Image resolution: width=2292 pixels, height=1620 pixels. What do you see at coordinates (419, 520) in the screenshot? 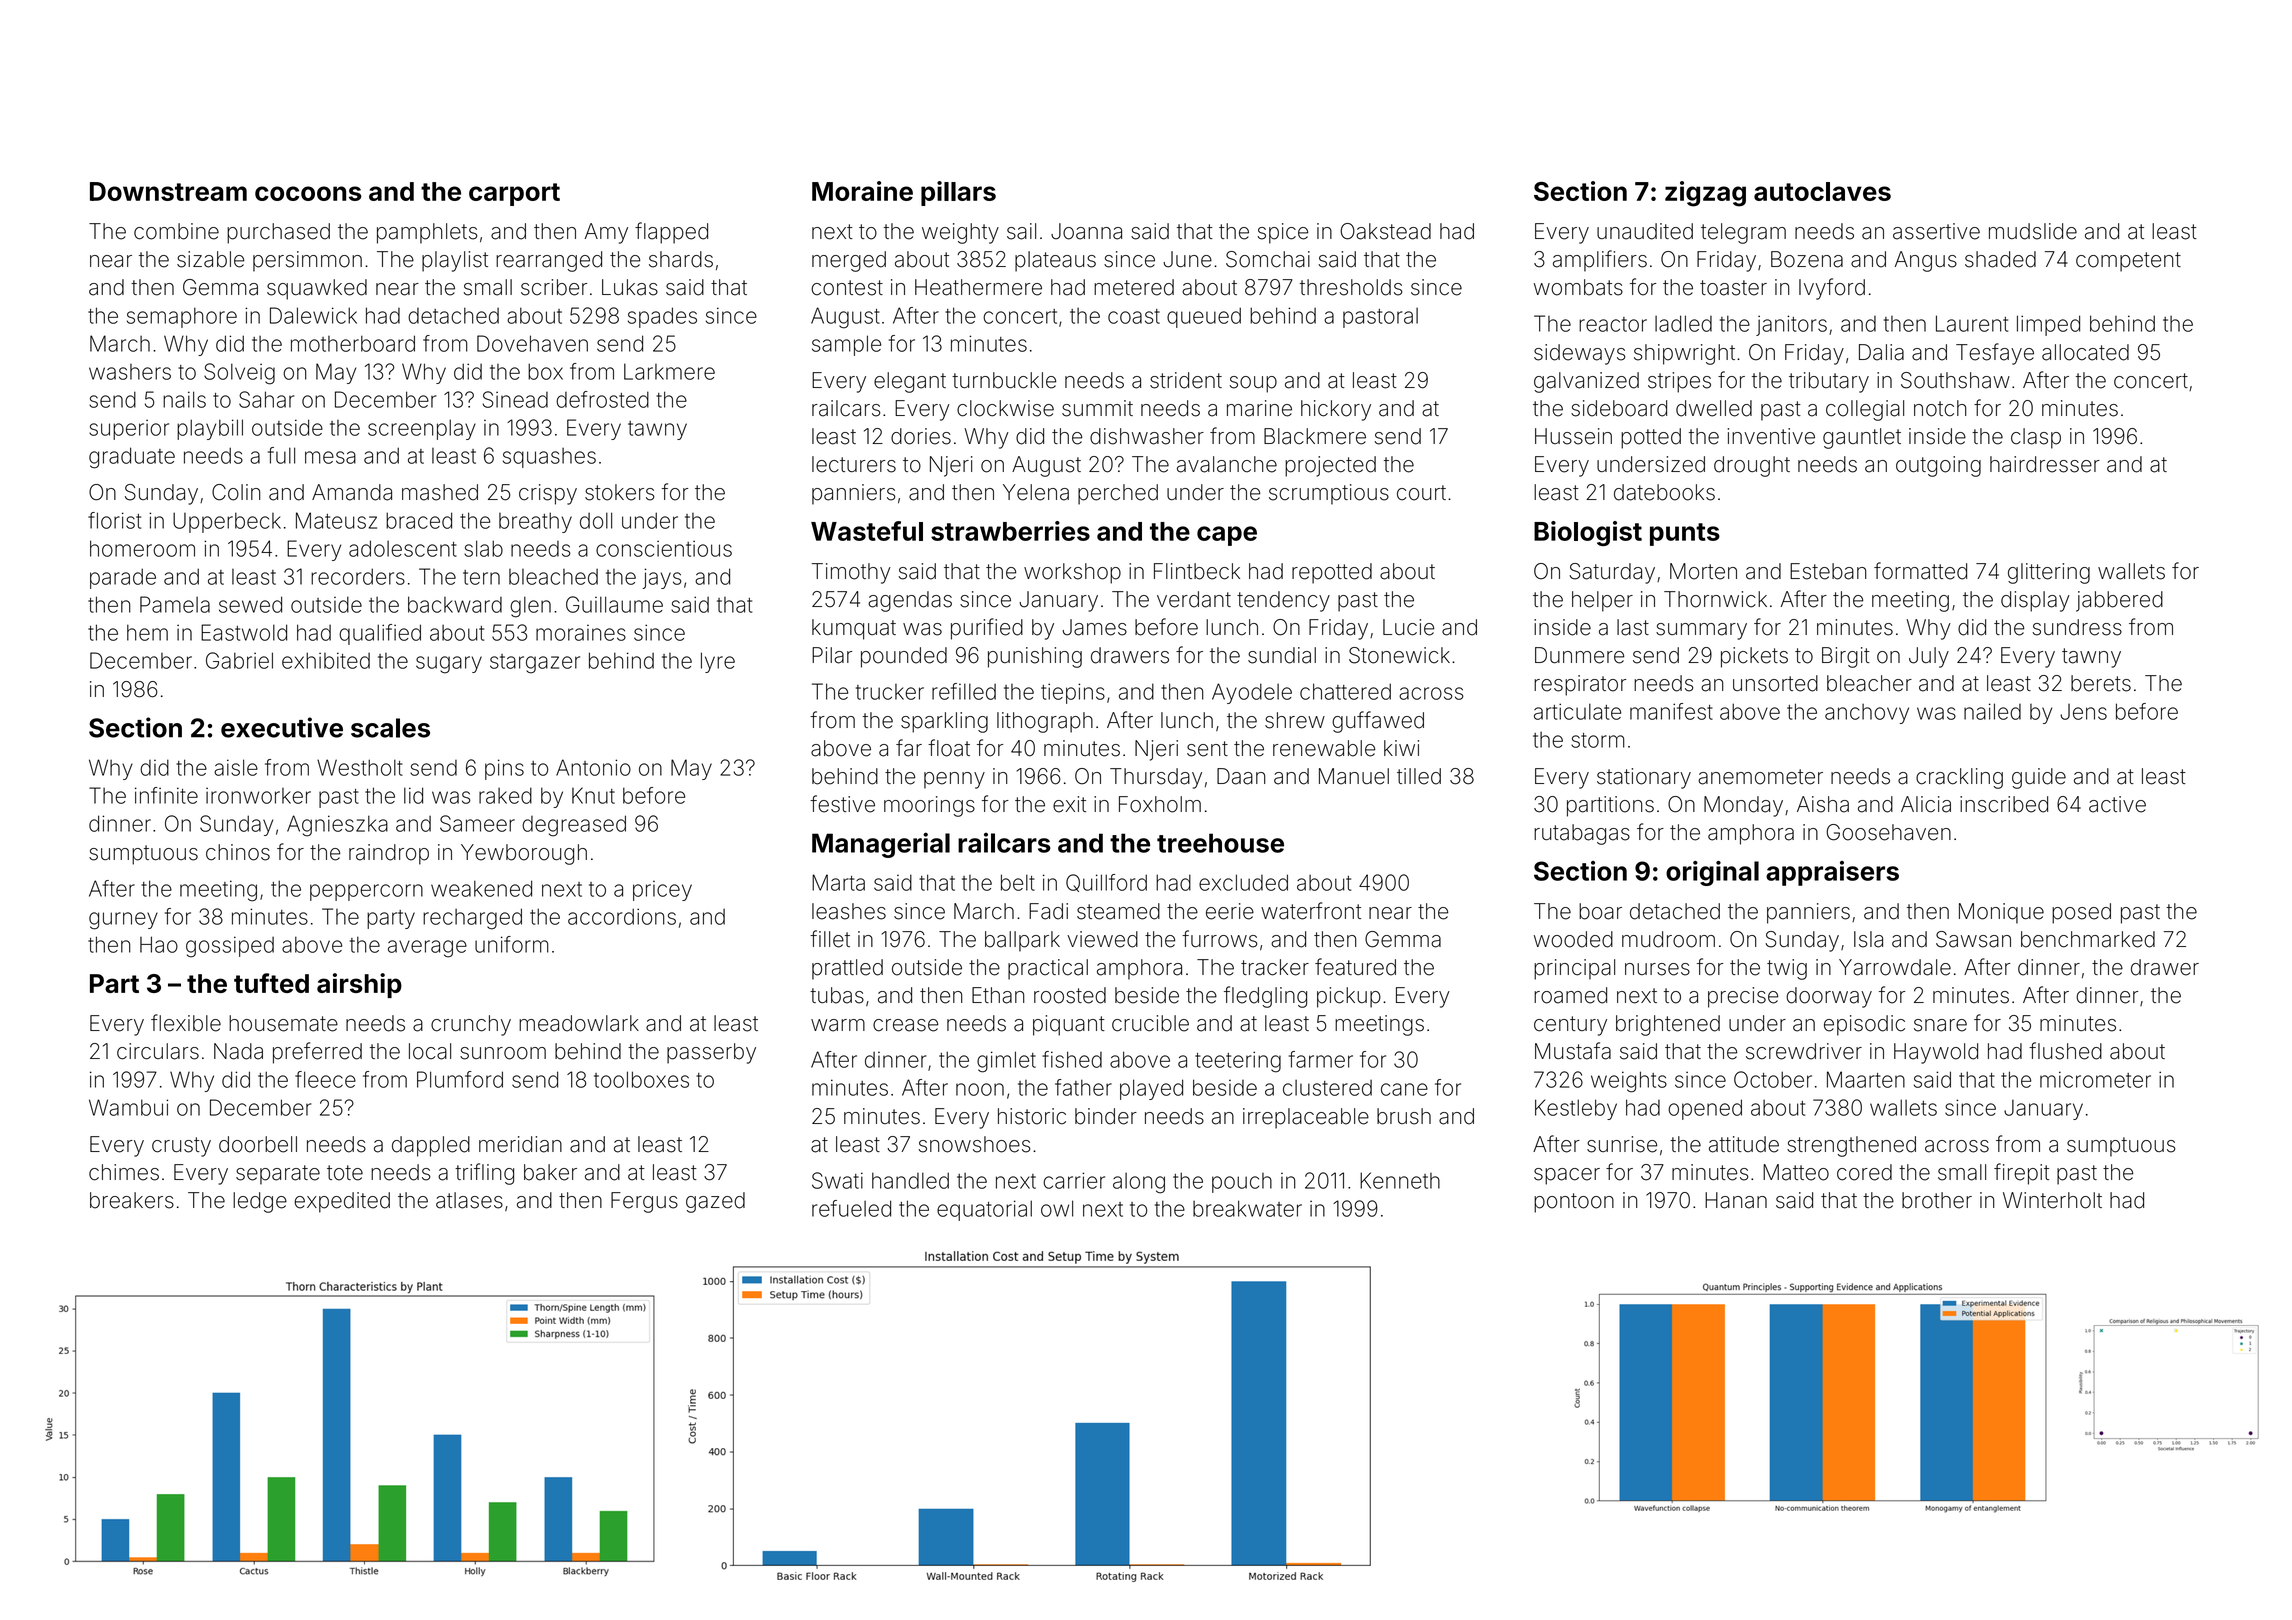
I see `braced` at bounding box center [419, 520].
